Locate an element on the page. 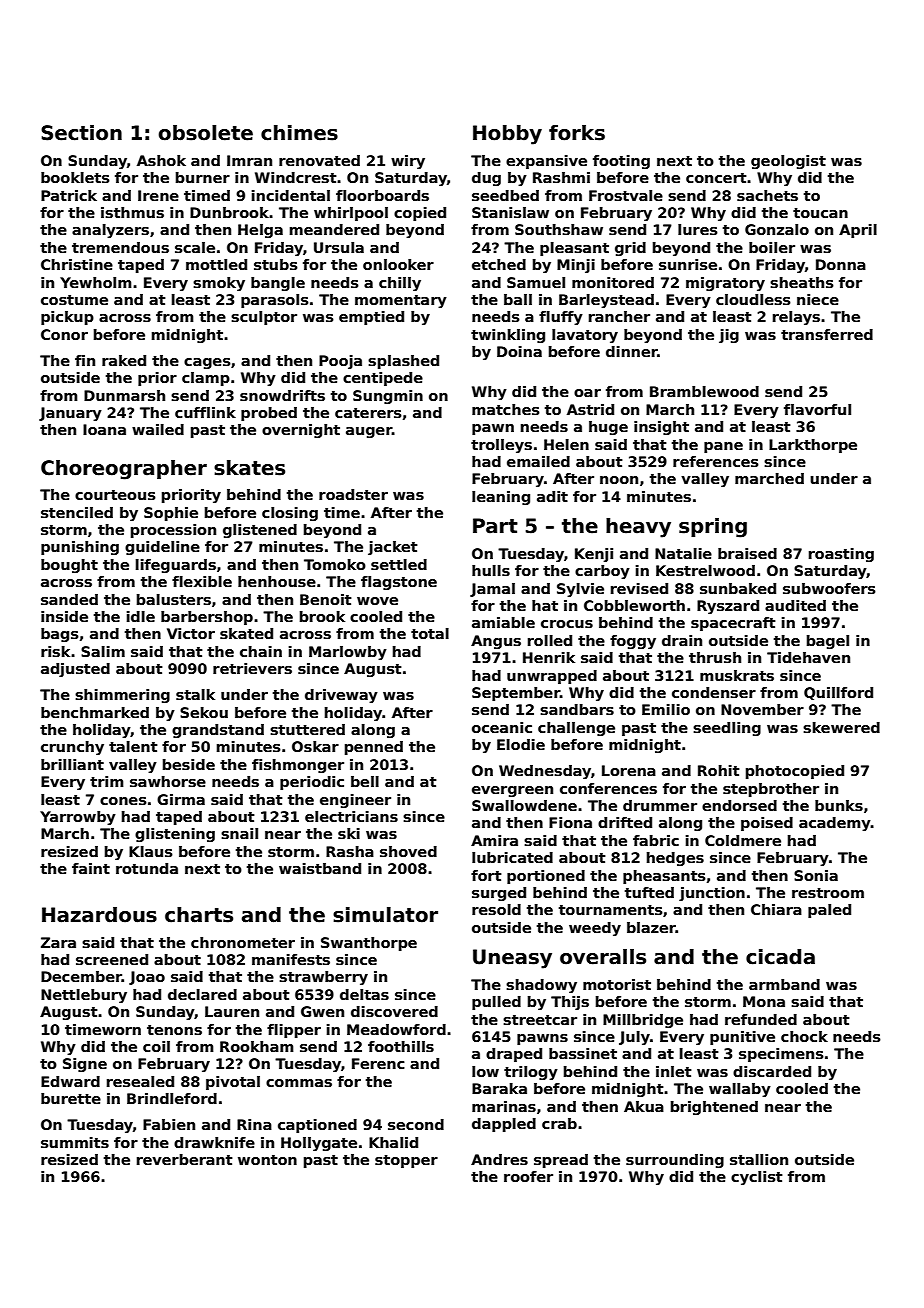 The image size is (924, 1308). cyclist is located at coordinates (757, 1178).
